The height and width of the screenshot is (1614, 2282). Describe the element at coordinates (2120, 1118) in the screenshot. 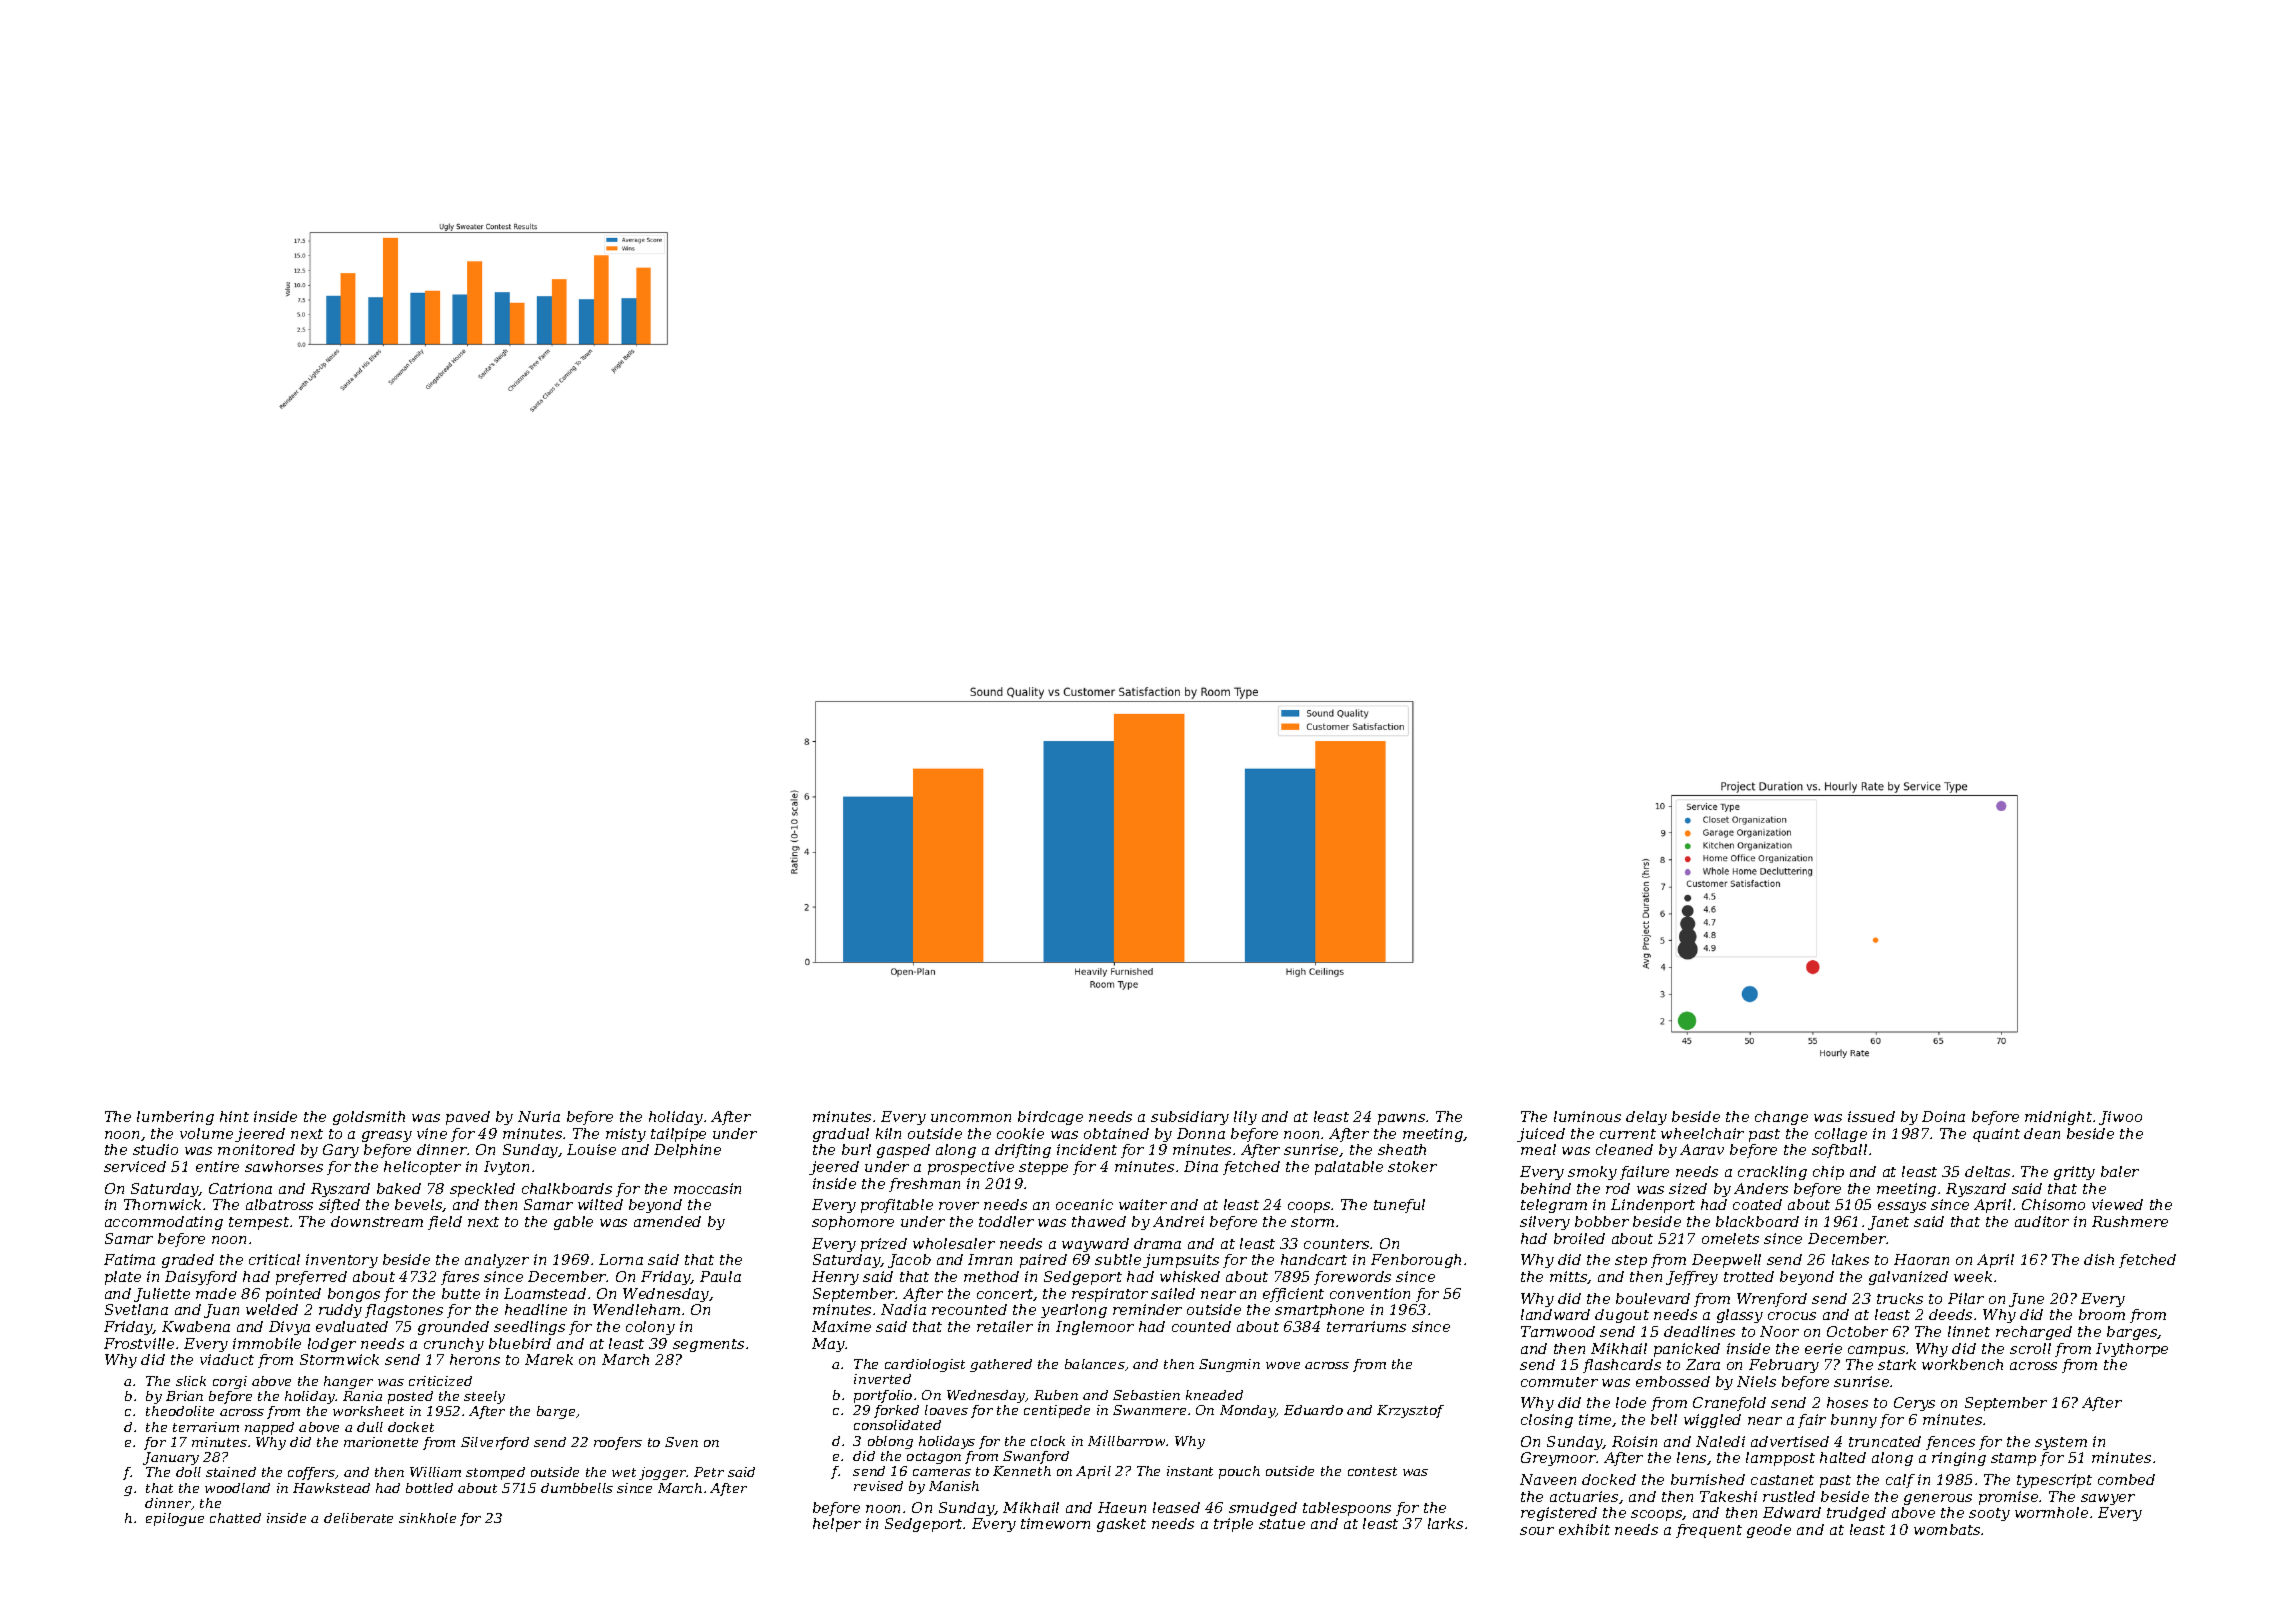

I see `Jiwoo` at that location.
